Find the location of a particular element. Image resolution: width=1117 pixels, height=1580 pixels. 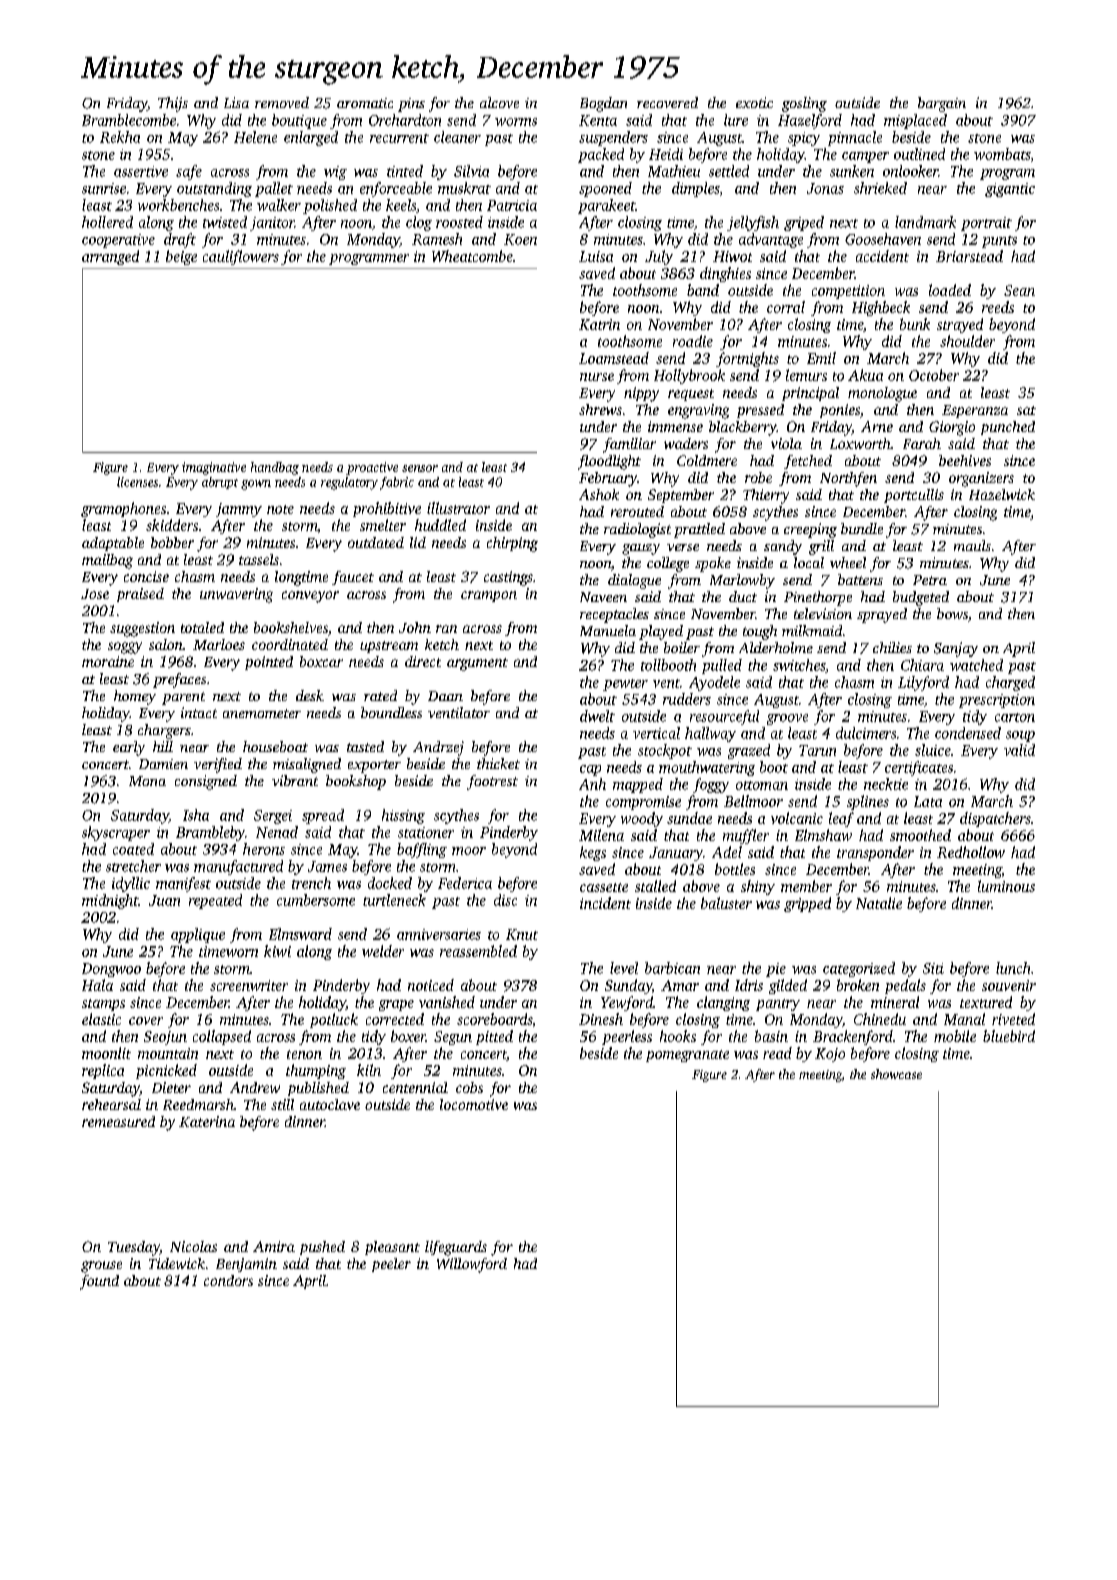

pedals is located at coordinates (905, 986).
